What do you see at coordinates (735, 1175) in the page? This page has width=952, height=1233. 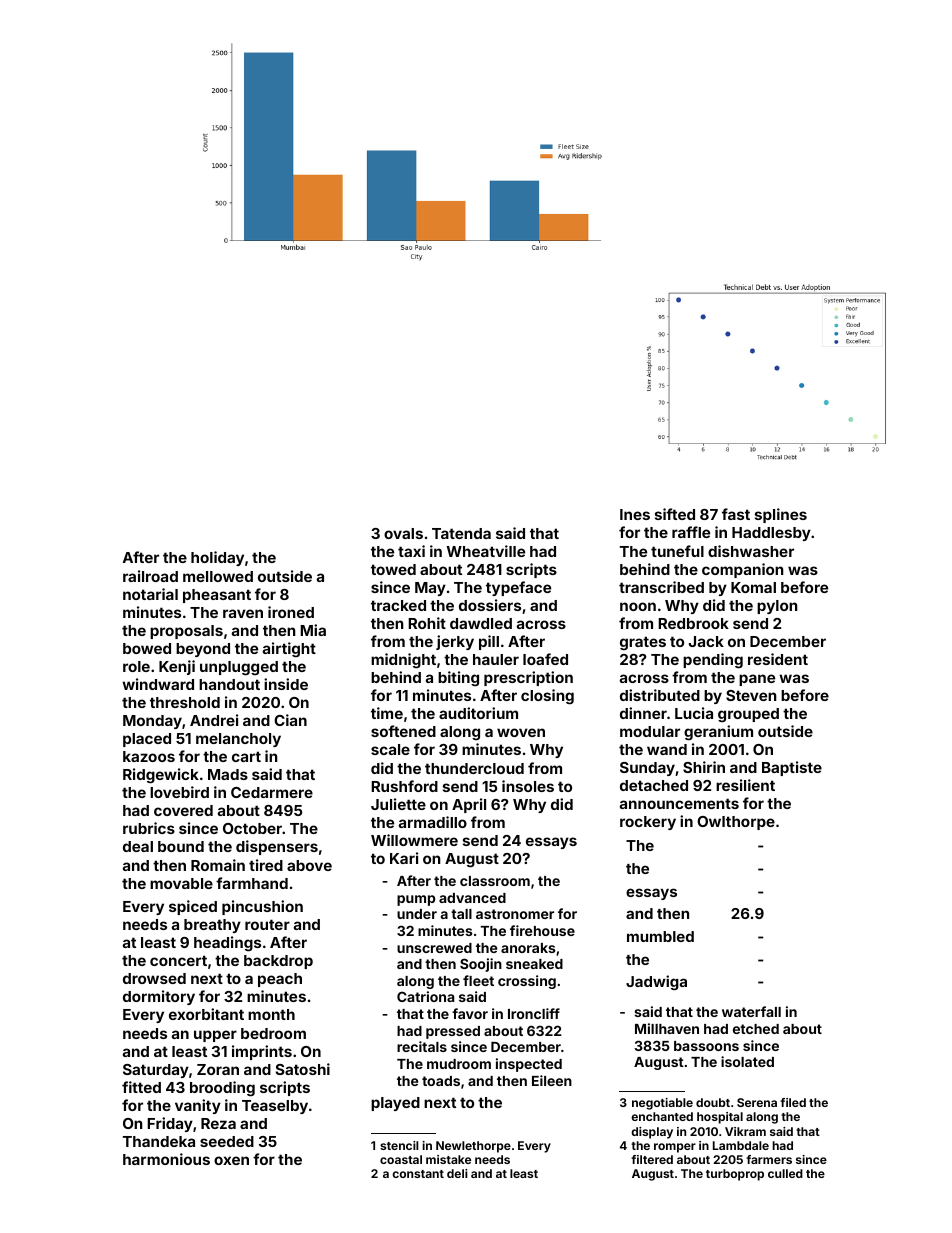 I see `turboprop` at bounding box center [735, 1175].
